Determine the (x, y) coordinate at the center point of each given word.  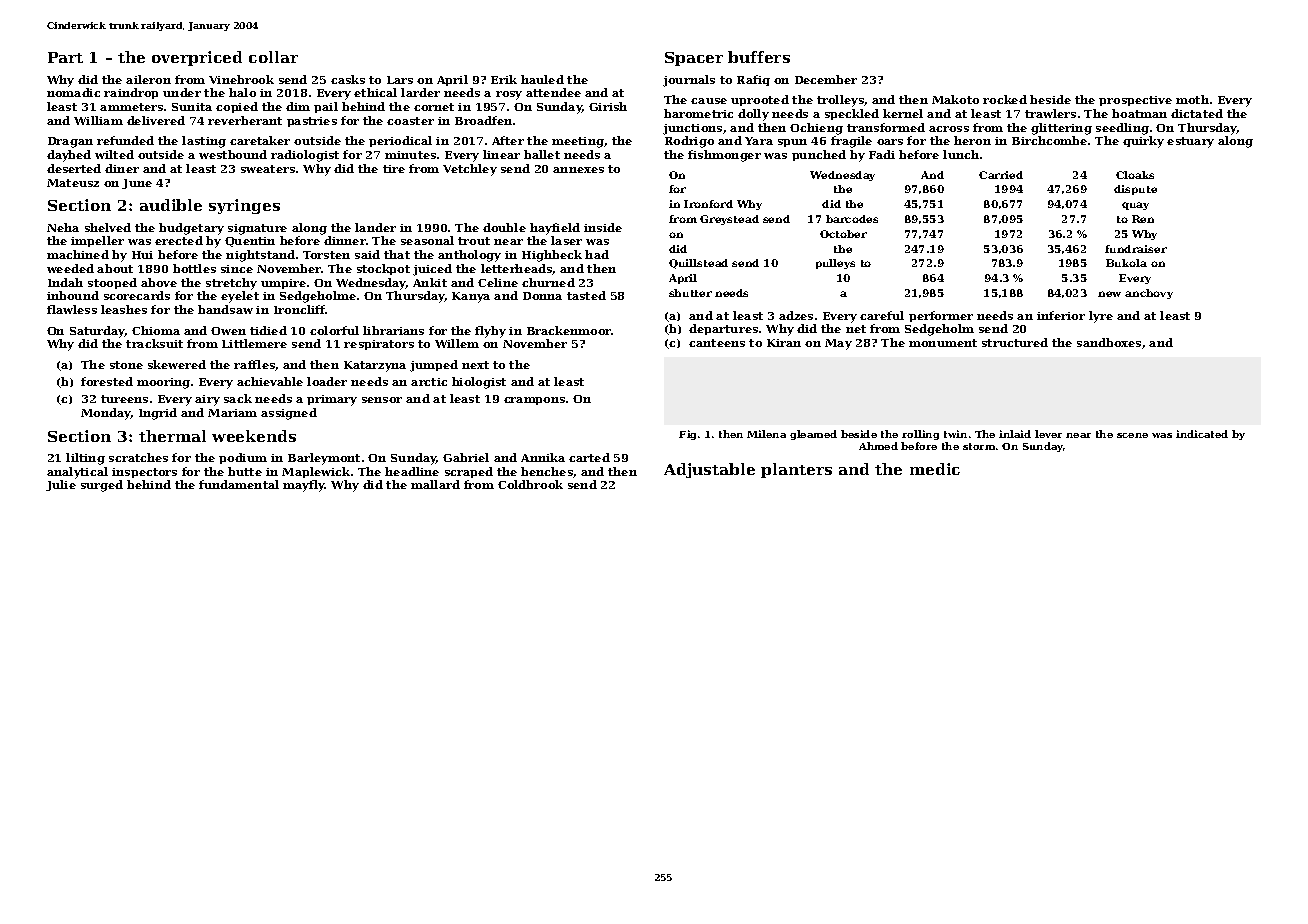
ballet (542, 154)
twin (955, 434)
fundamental (239, 484)
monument (943, 343)
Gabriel (466, 457)
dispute (1135, 190)
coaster (410, 121)
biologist (479, 383)
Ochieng (816, 129)
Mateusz (73, 183)
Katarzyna (375, 366)
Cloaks (1135, 175)
